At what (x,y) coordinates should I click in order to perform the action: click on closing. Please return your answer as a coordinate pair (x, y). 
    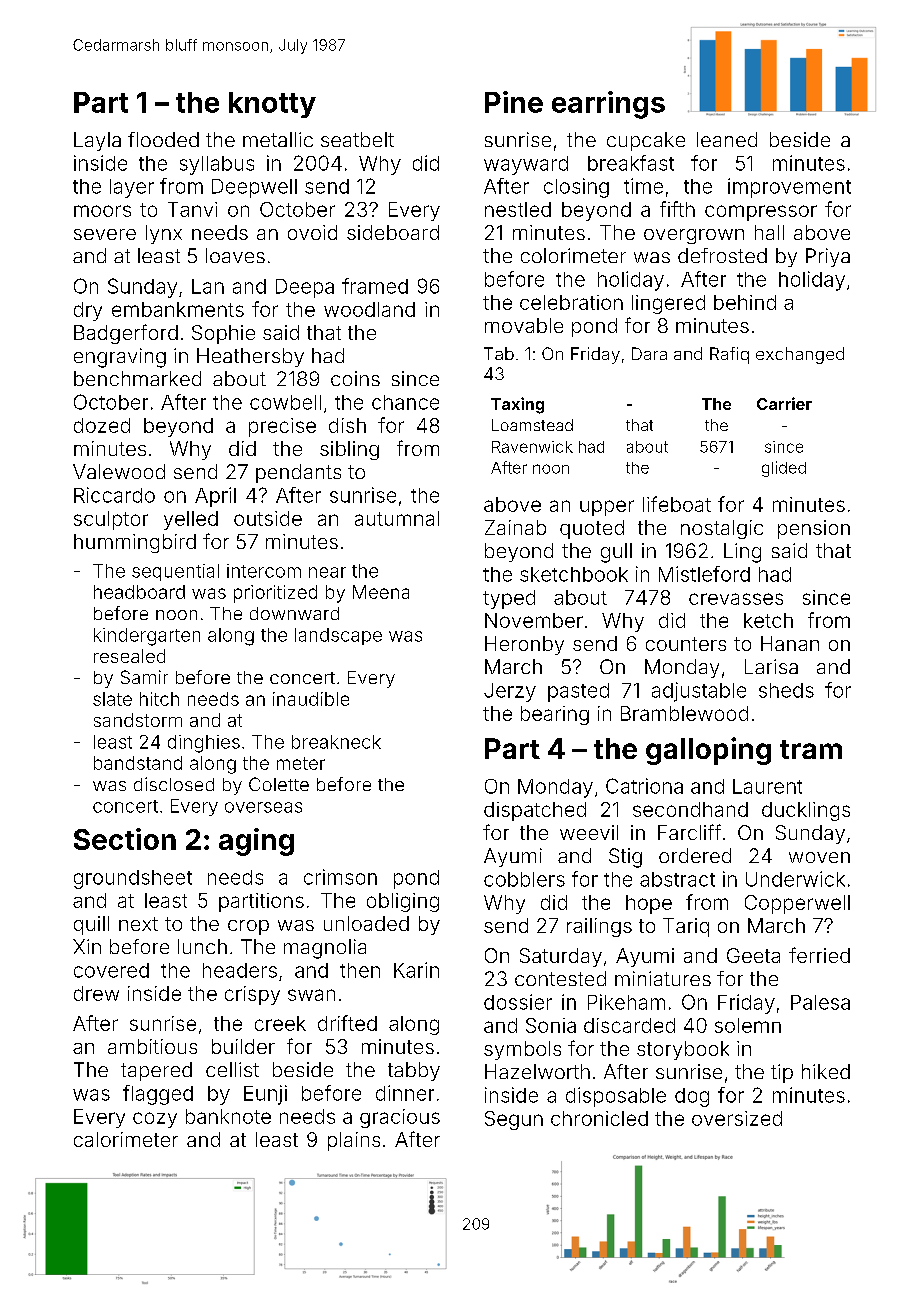
    Looking at the image, I should click on (576, 188).
